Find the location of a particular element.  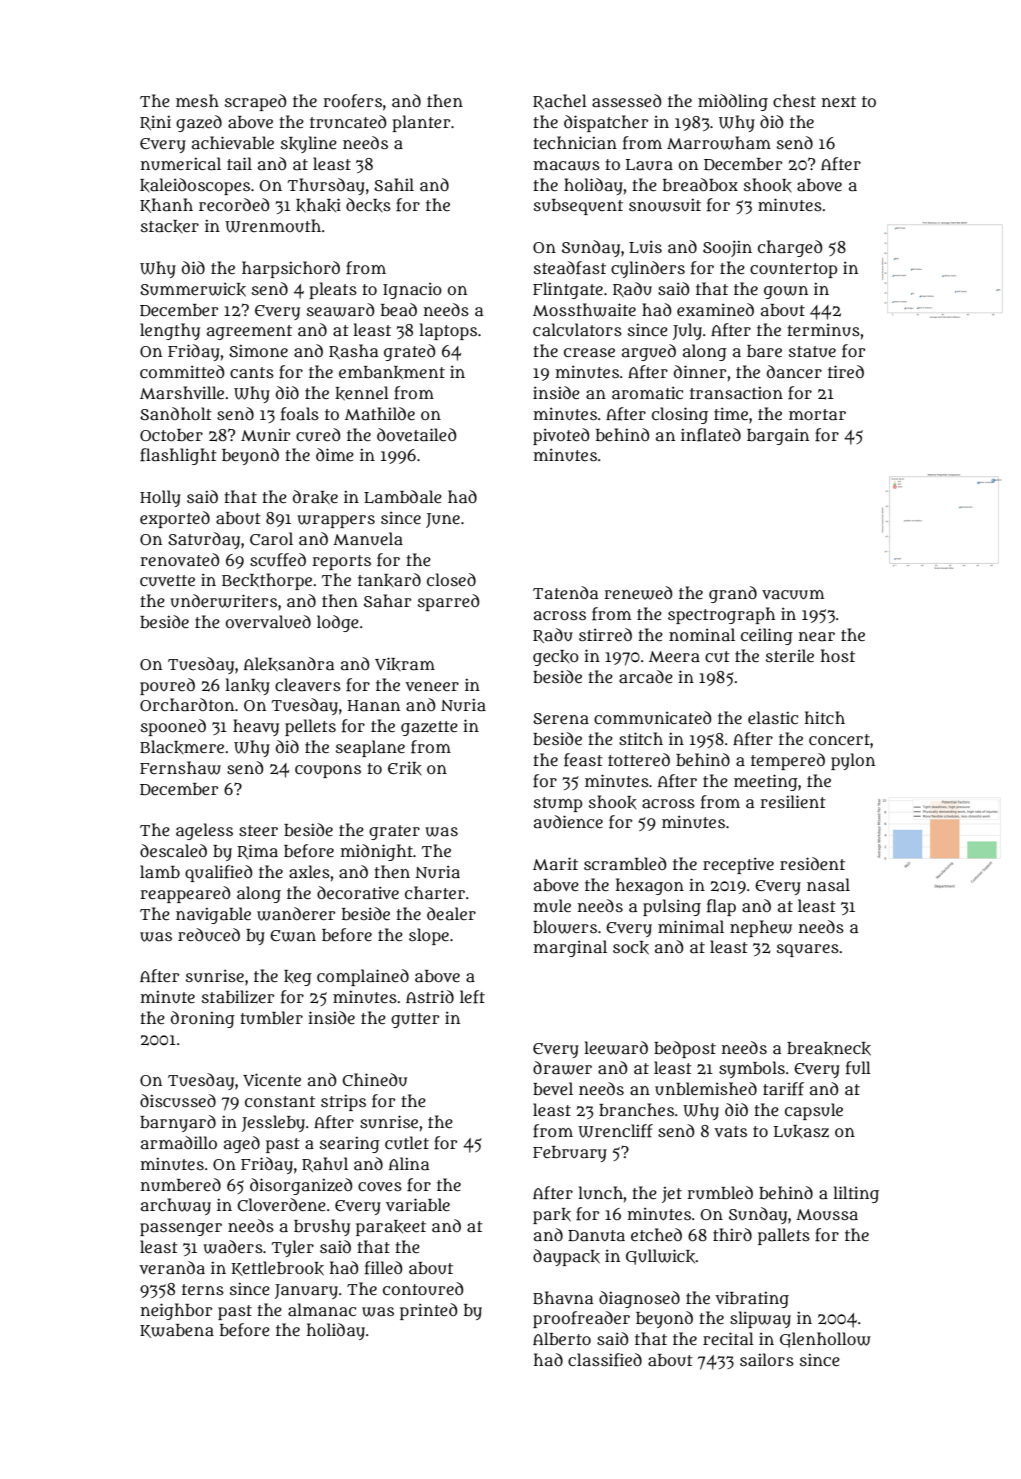

Sandholt is located at coordinates (176, 413).
